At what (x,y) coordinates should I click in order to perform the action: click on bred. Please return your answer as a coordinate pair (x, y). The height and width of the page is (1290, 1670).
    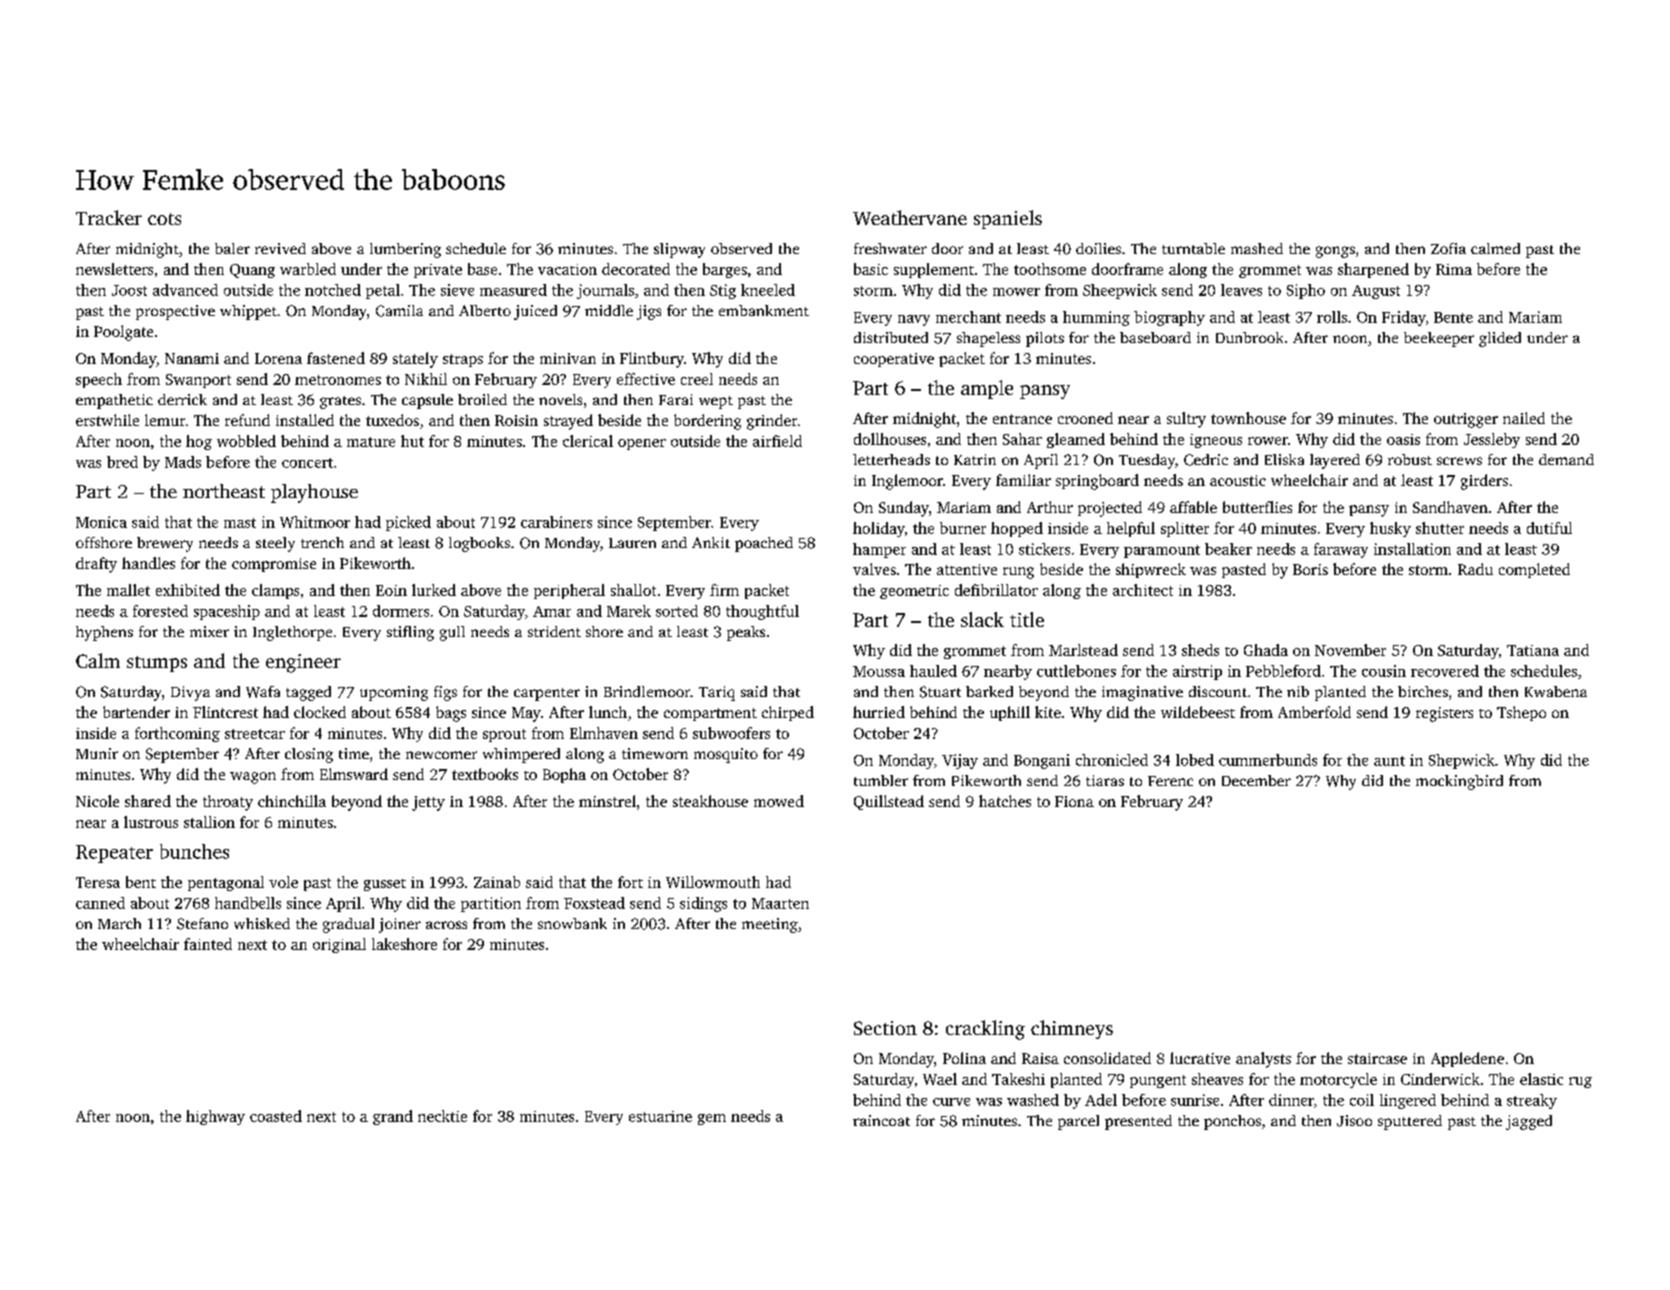
    Looking at the image, I should click on (122, 462).
